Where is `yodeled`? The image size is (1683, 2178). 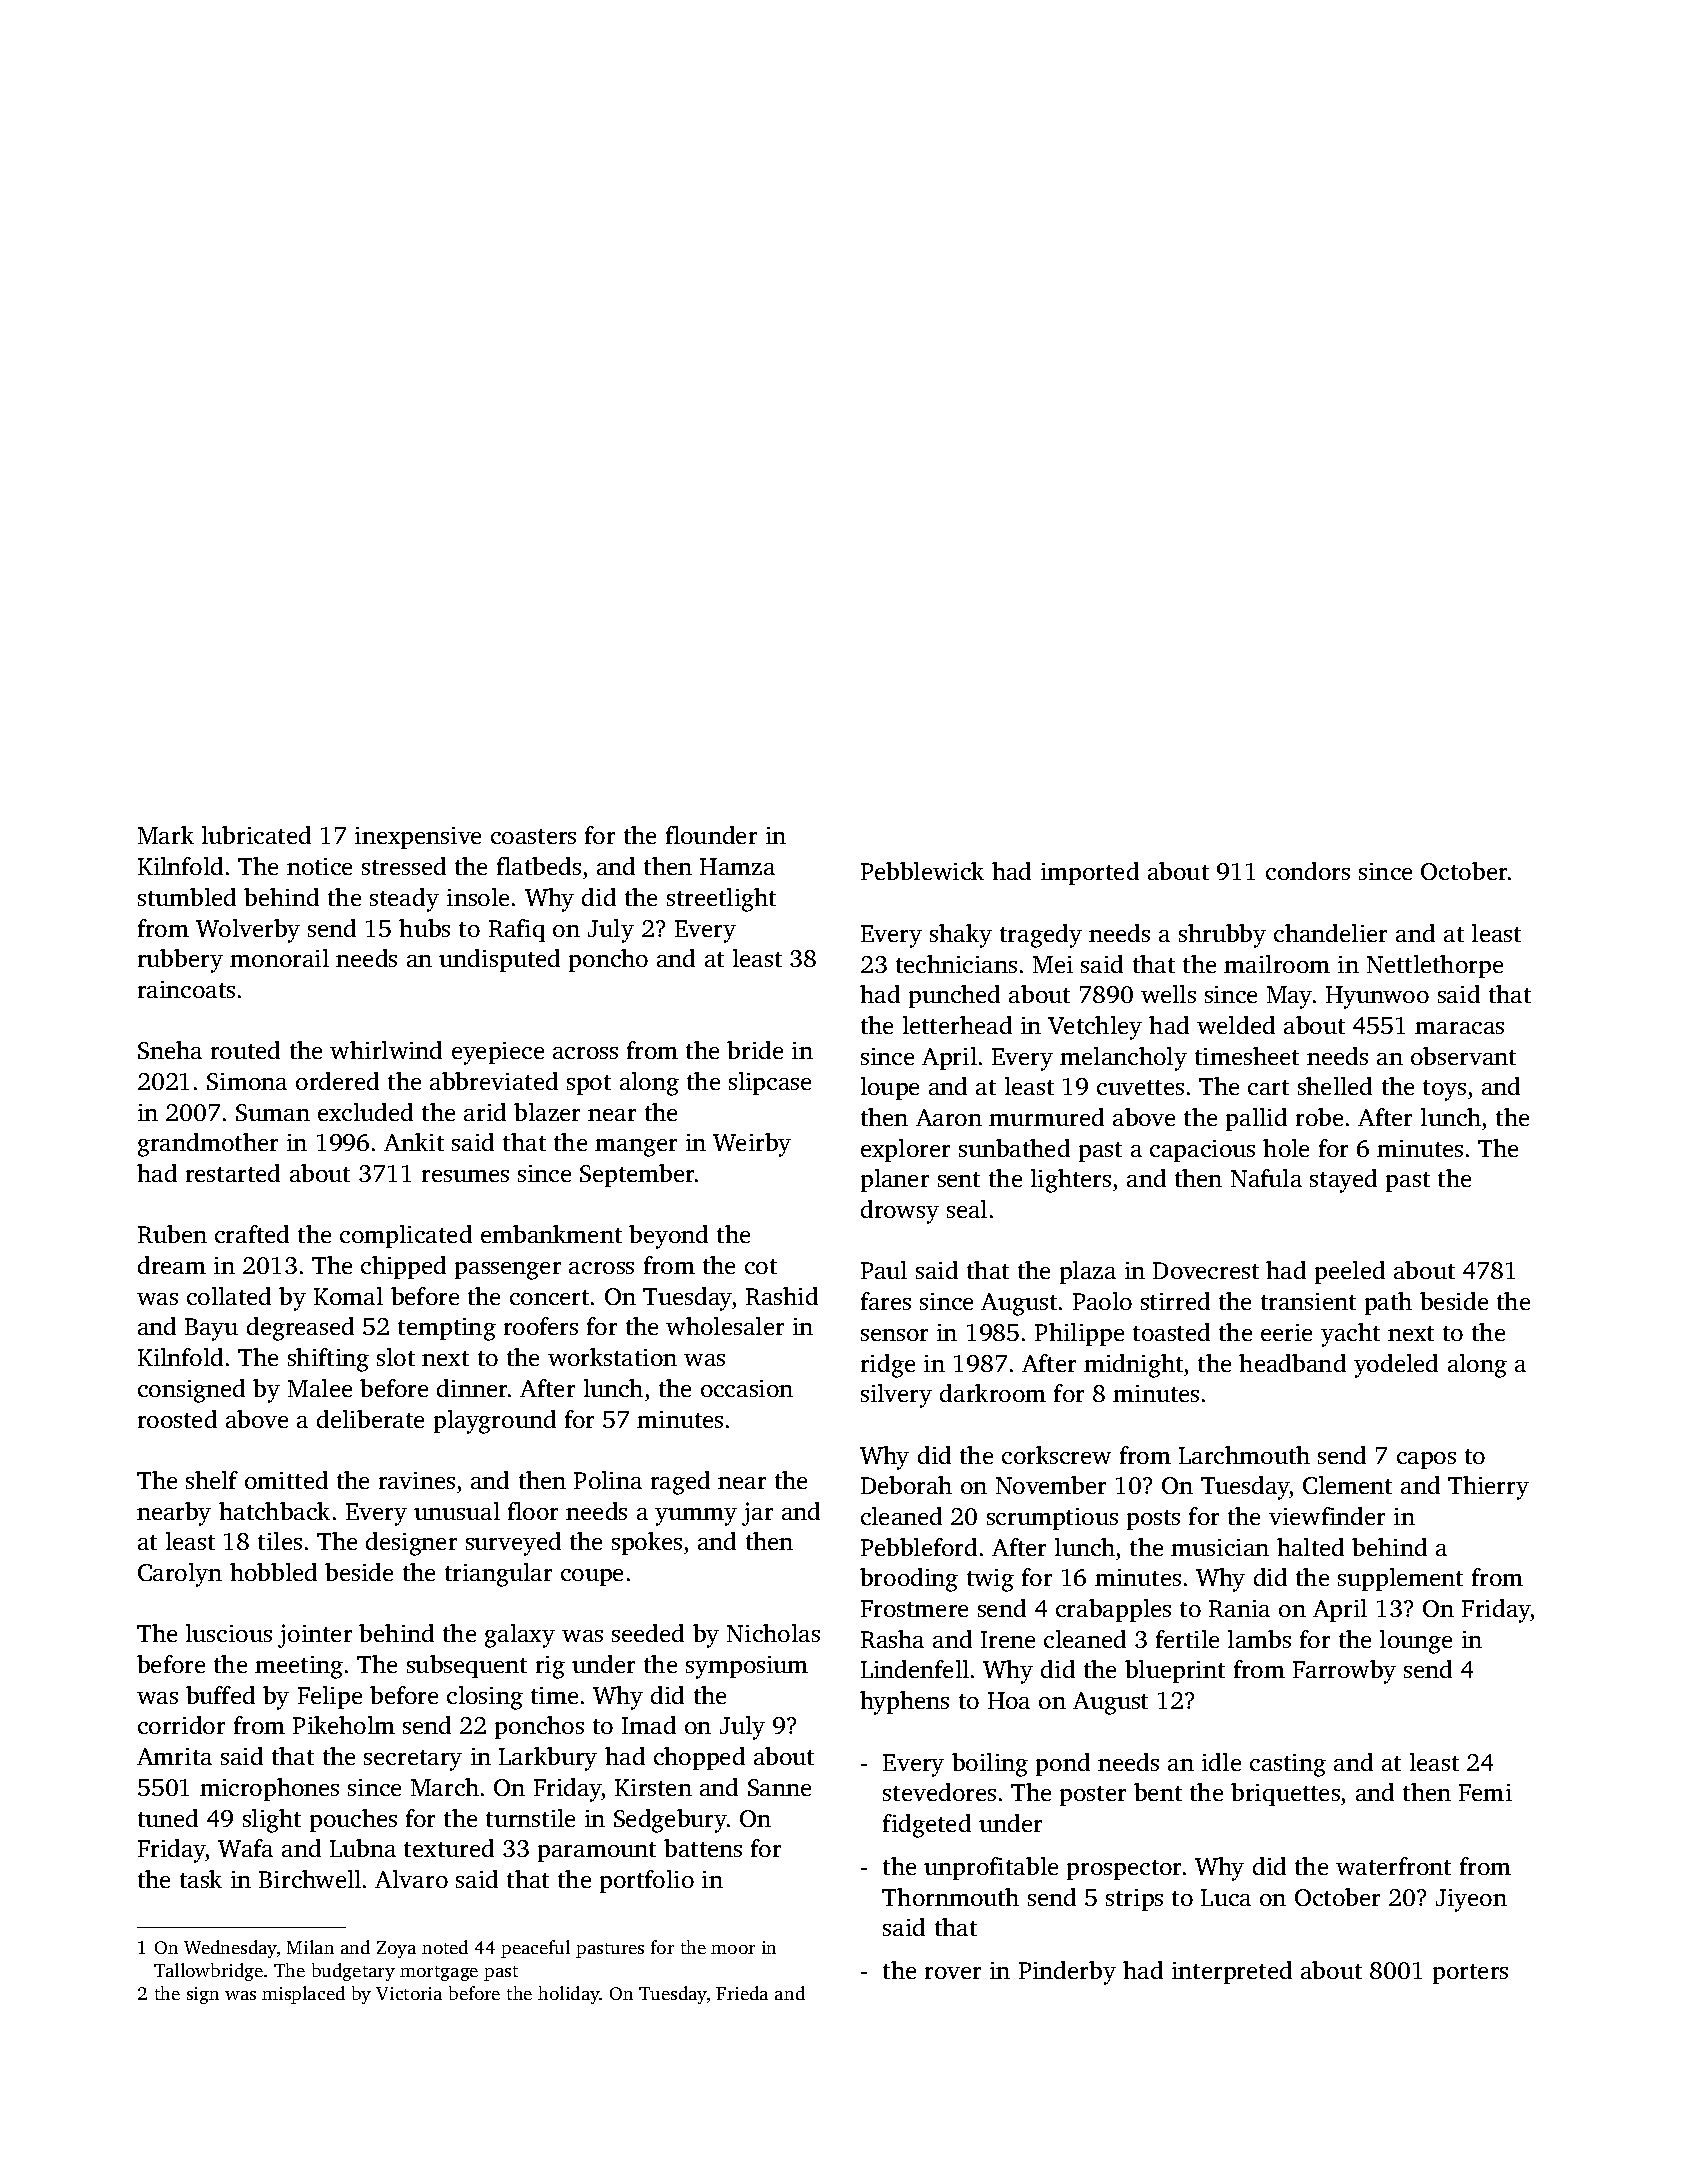 yodeled is located at coordinates (1396, 1366).
